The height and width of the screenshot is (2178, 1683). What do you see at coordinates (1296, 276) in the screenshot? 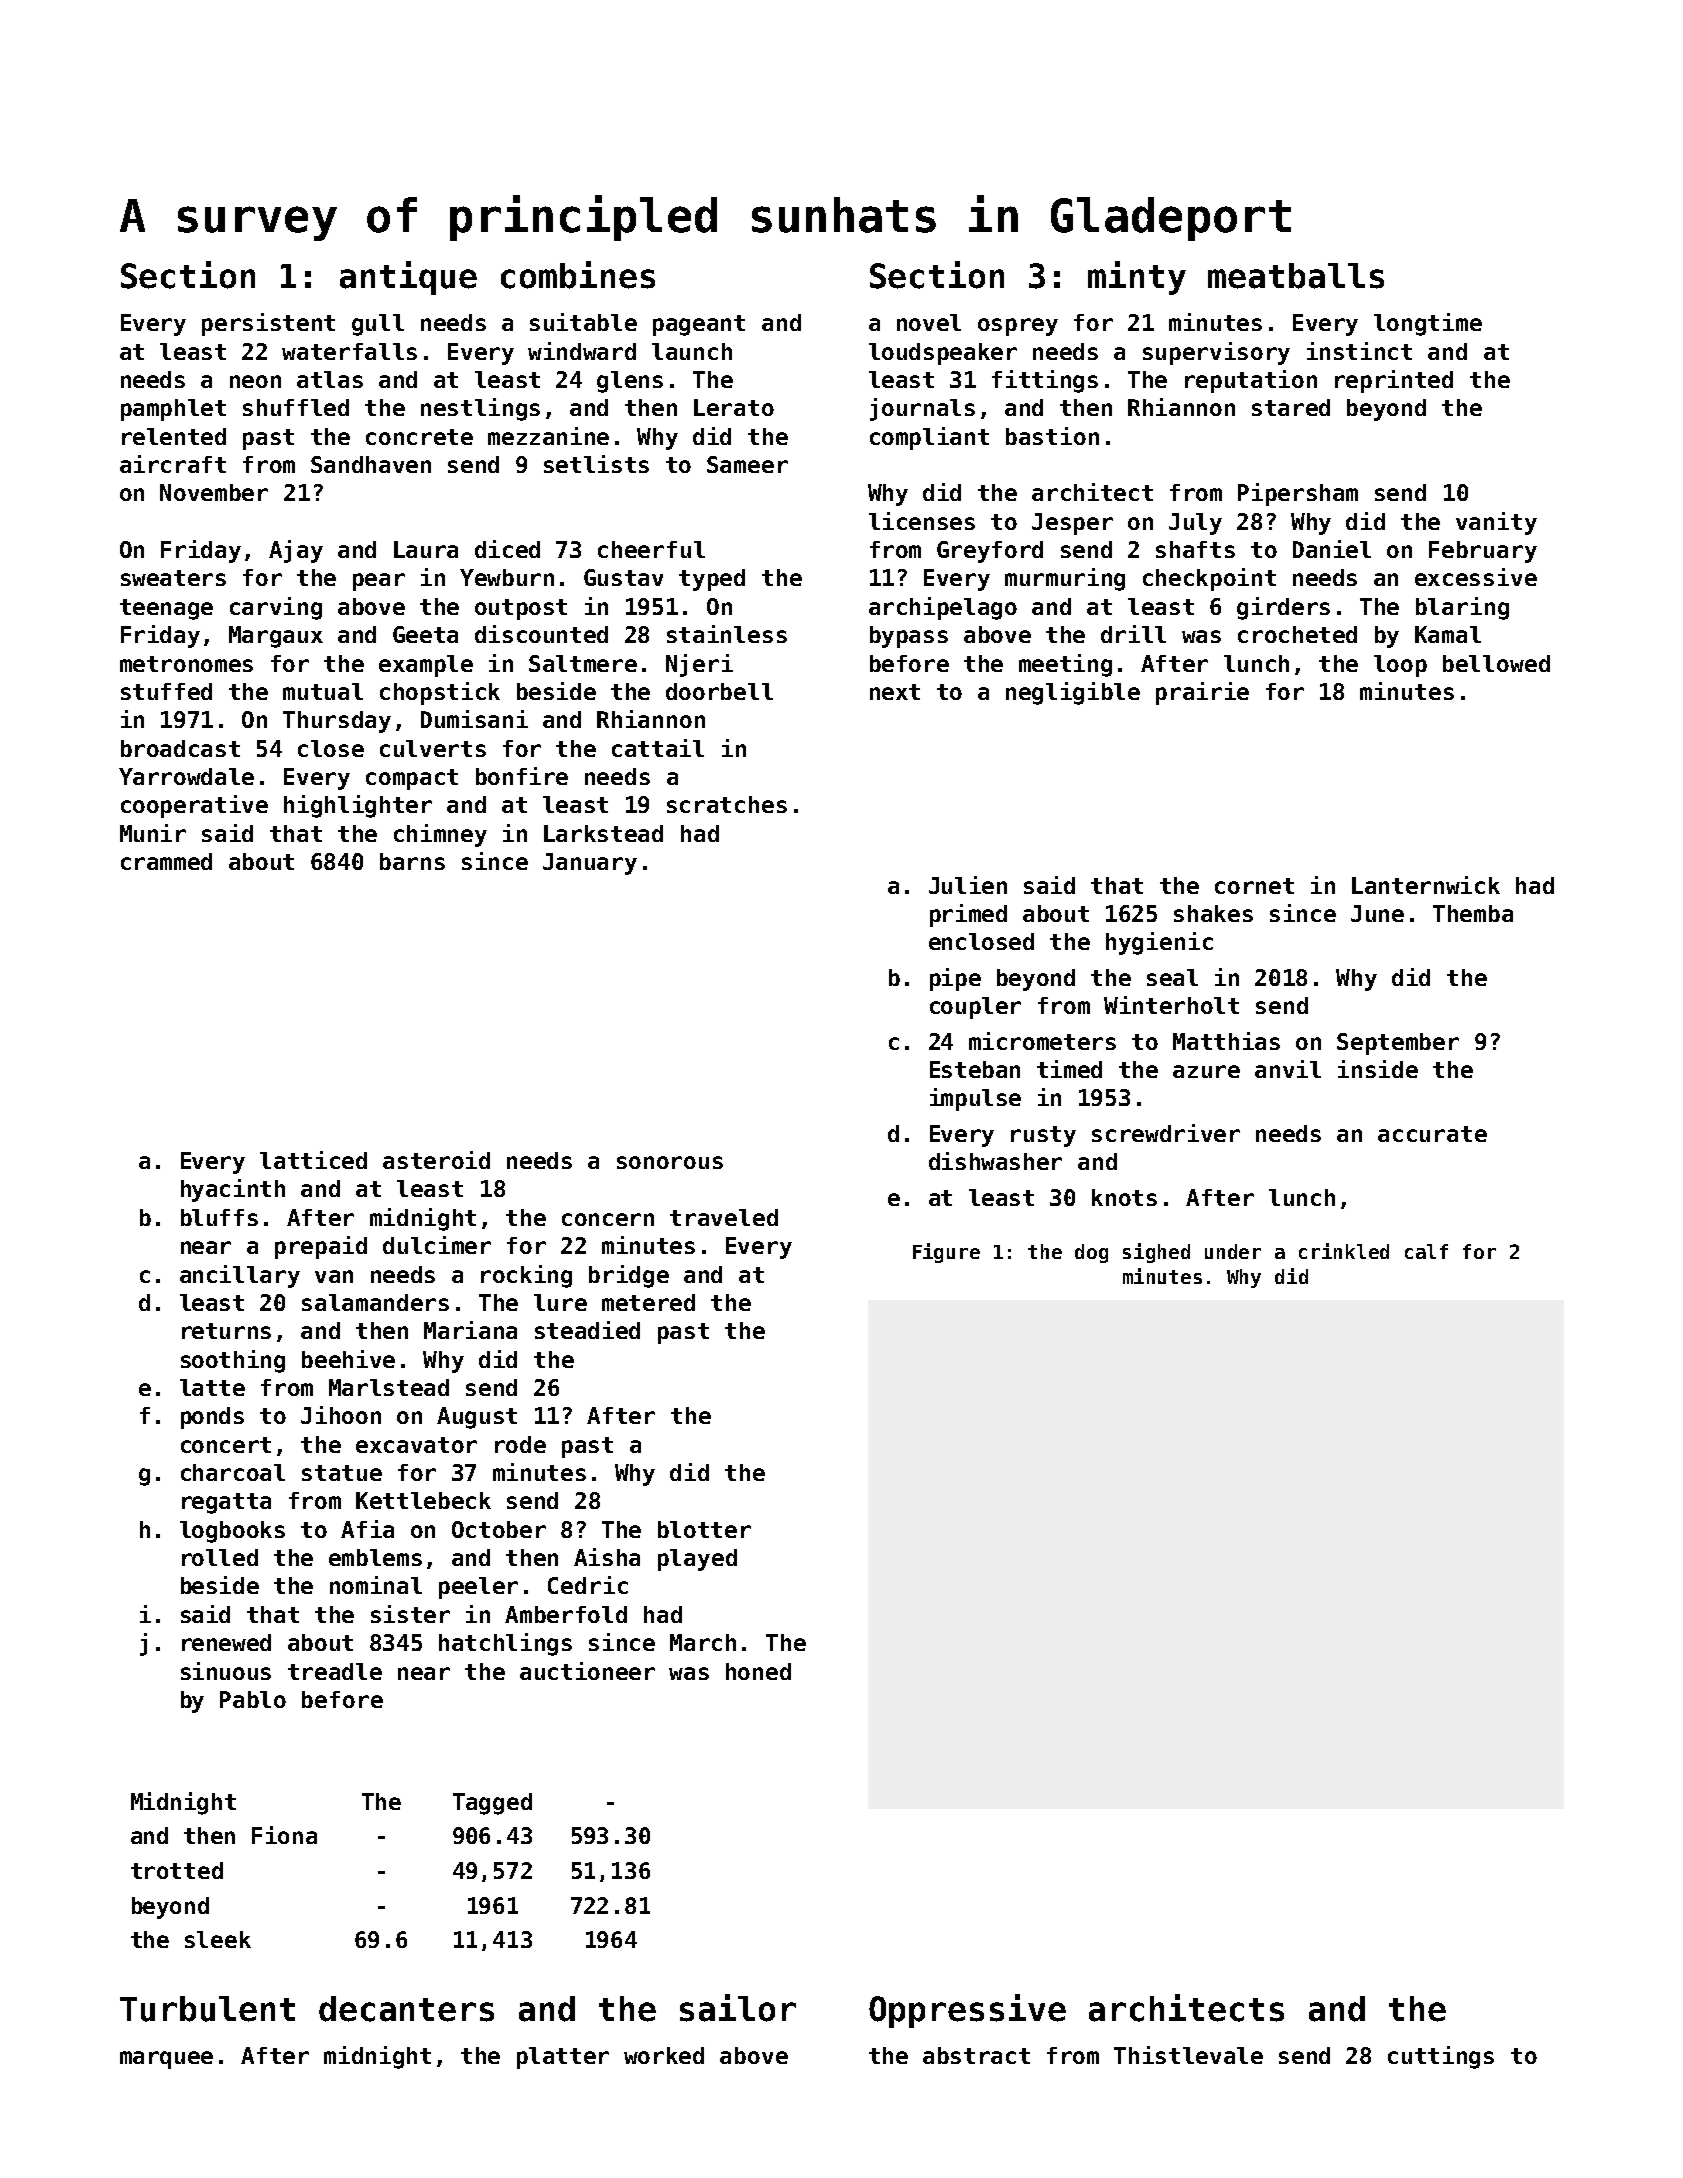
I see `meatballs` at bounding box center [1296, 276].
